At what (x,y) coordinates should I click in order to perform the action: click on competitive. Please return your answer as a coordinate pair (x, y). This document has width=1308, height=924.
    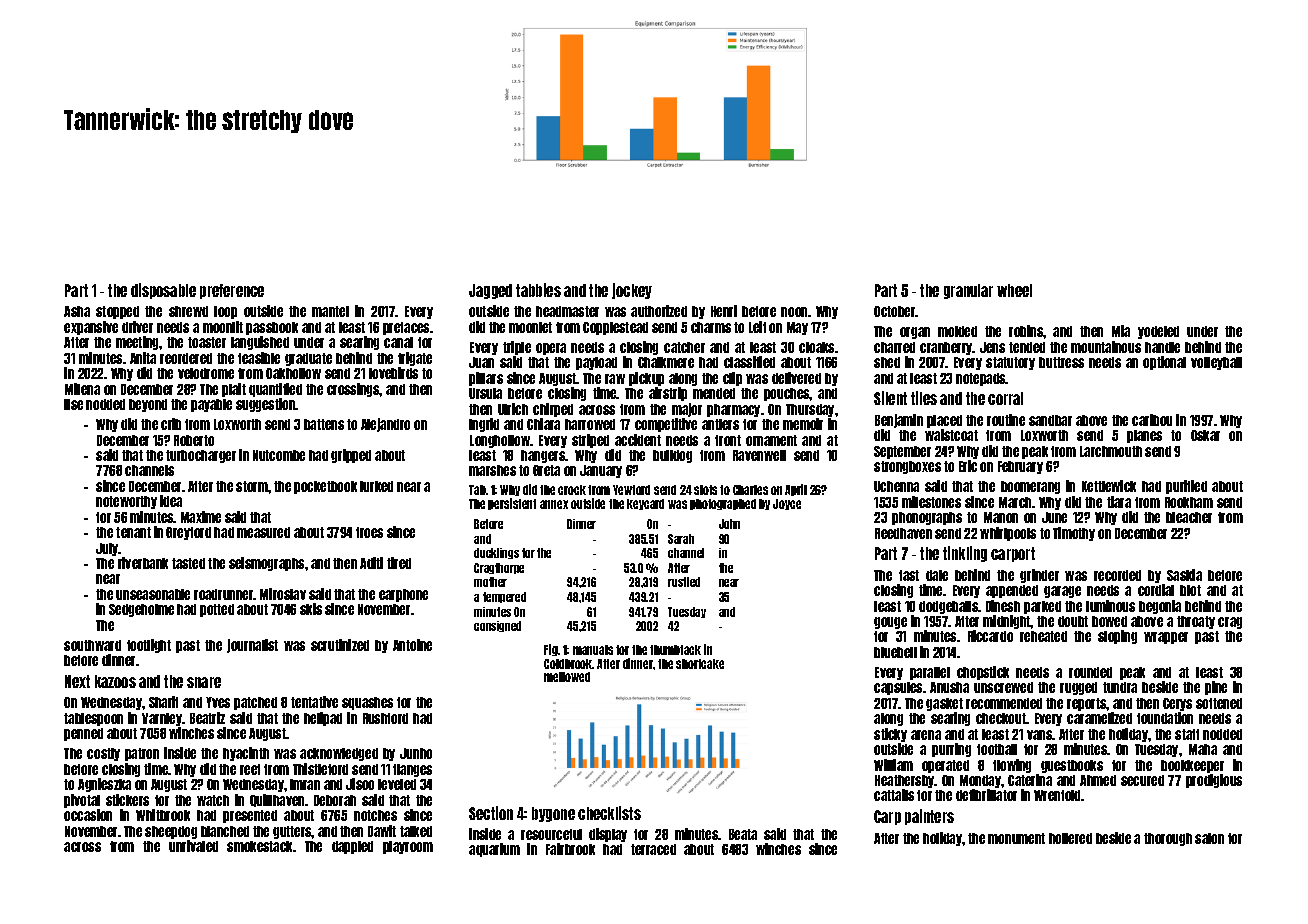
    Looking at the image, I should click on (666, 425).
